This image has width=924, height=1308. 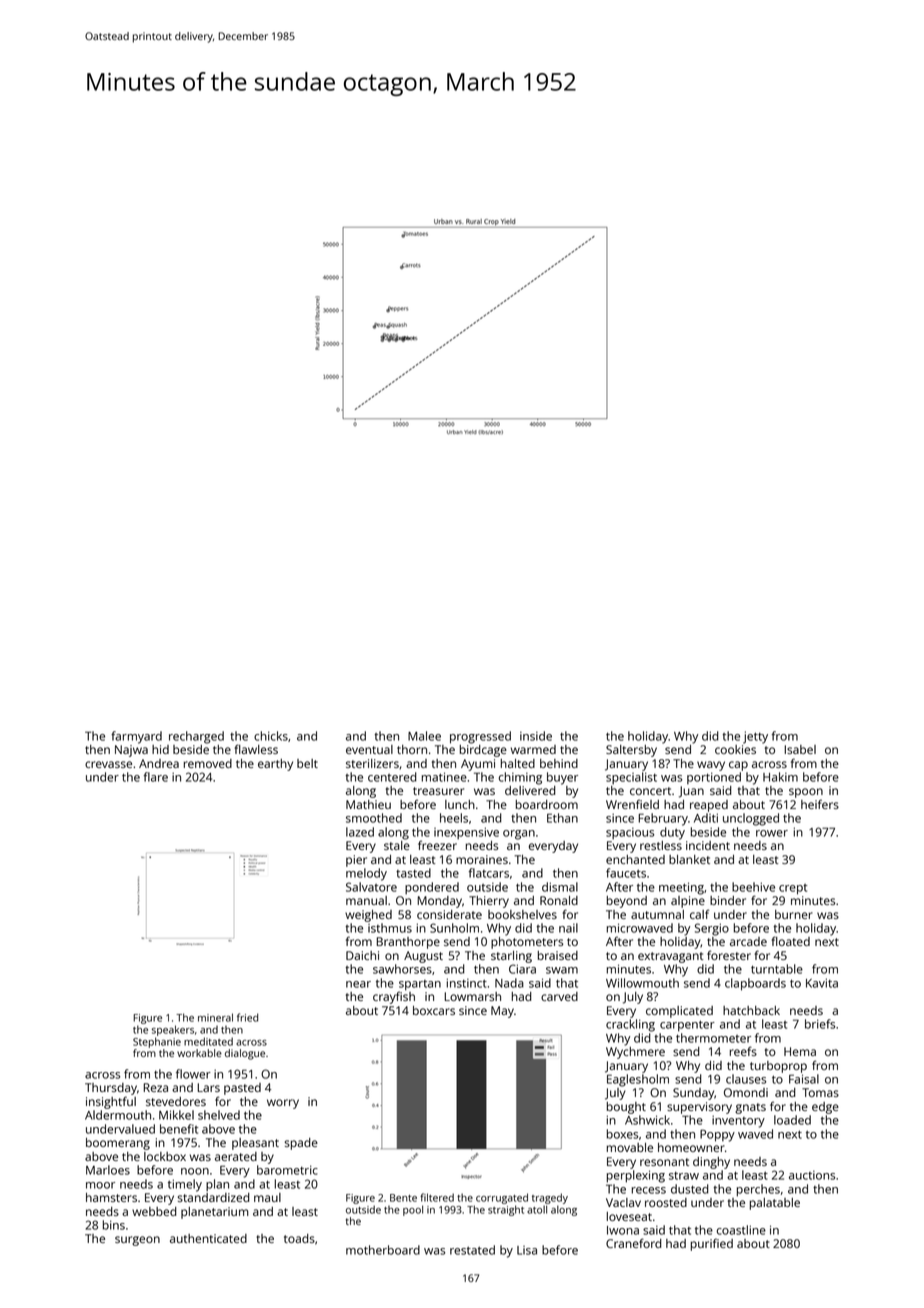 What do you see at coordinates (438, 791) in the image?
I see `treasurer` at bounding box center [438, 791].
